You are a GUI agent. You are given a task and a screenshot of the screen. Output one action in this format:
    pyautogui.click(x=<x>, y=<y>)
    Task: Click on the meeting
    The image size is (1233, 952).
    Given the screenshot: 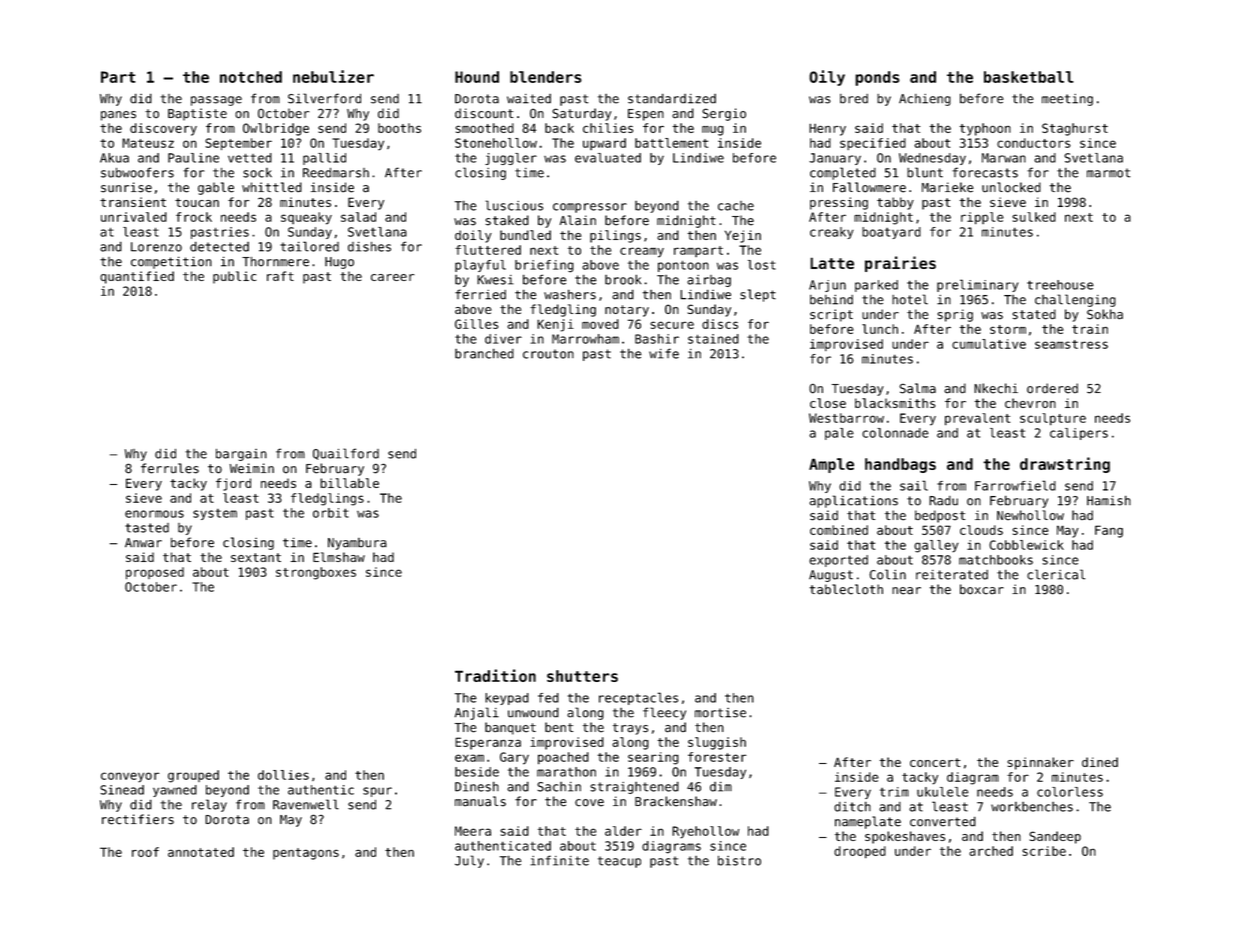 What is the action you would take?
    pyautogui.click(x=1067, y=100)
